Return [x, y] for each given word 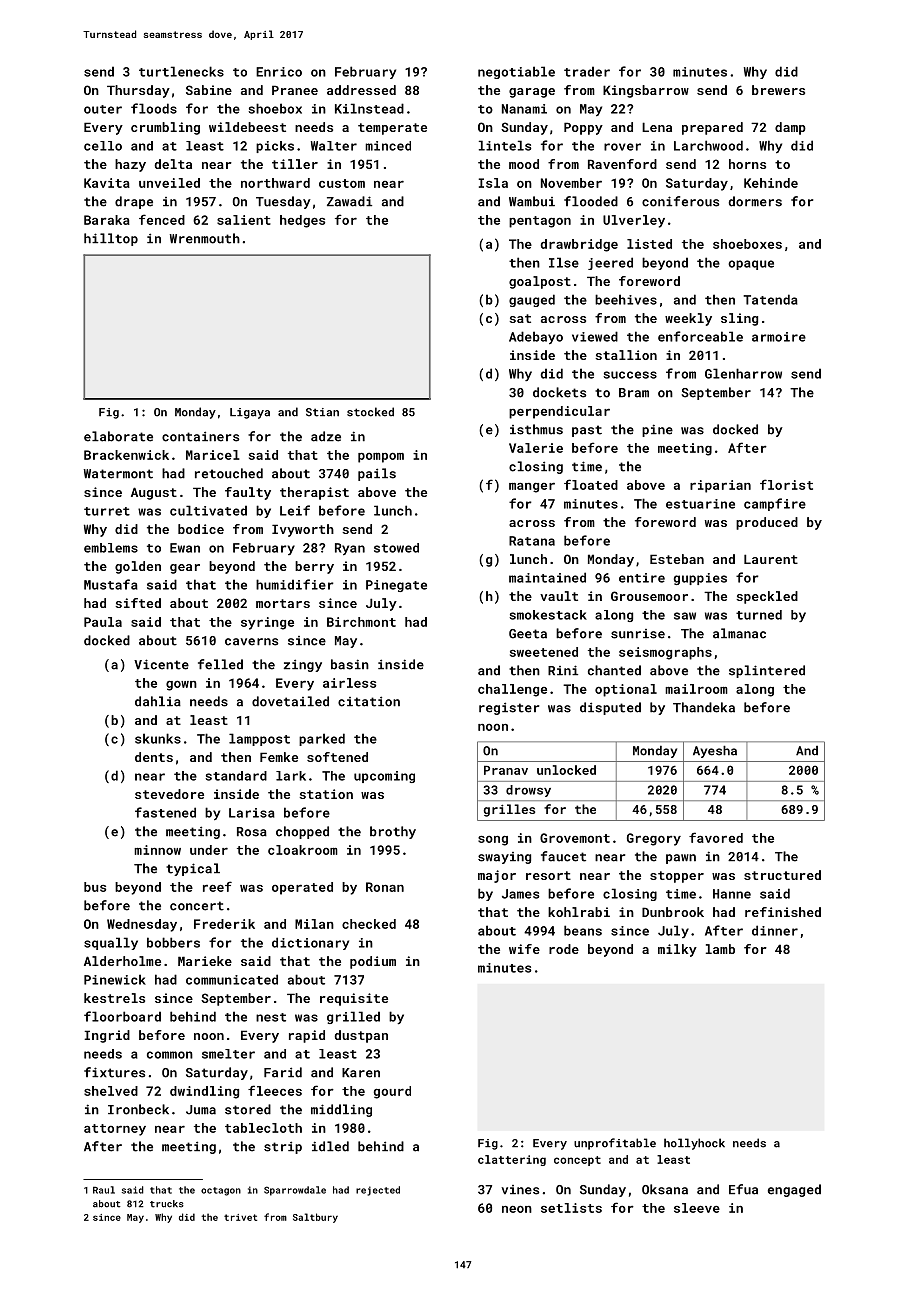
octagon [221, 1191]
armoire [779, 337]
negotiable [516, 72]
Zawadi [349, 201]
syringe [267, 623]
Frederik [224, 924]
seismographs [665, 653]
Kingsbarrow [646, 91]
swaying [504, 858]
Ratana [532, 541]
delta [173, 164]
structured [782, 875]
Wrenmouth [204, 238]
